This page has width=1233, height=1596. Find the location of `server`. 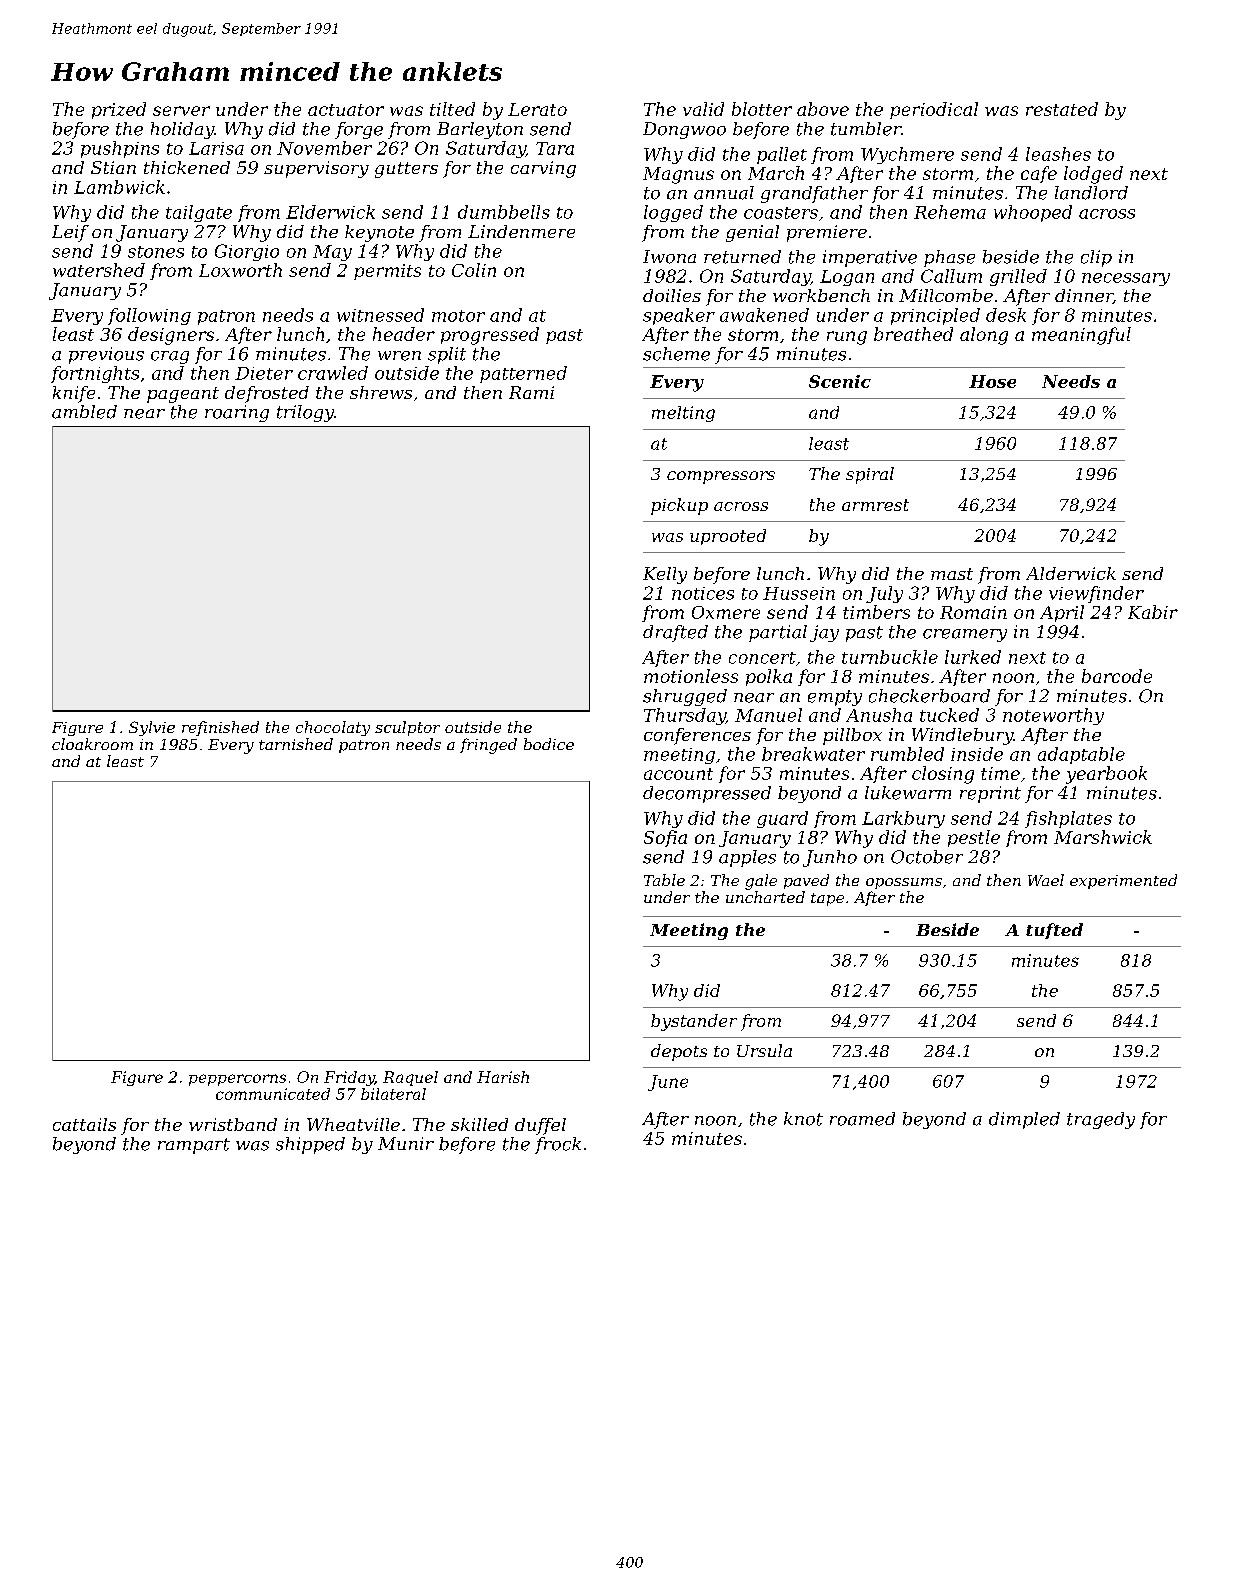

server is located at coordinates (181, 111).
